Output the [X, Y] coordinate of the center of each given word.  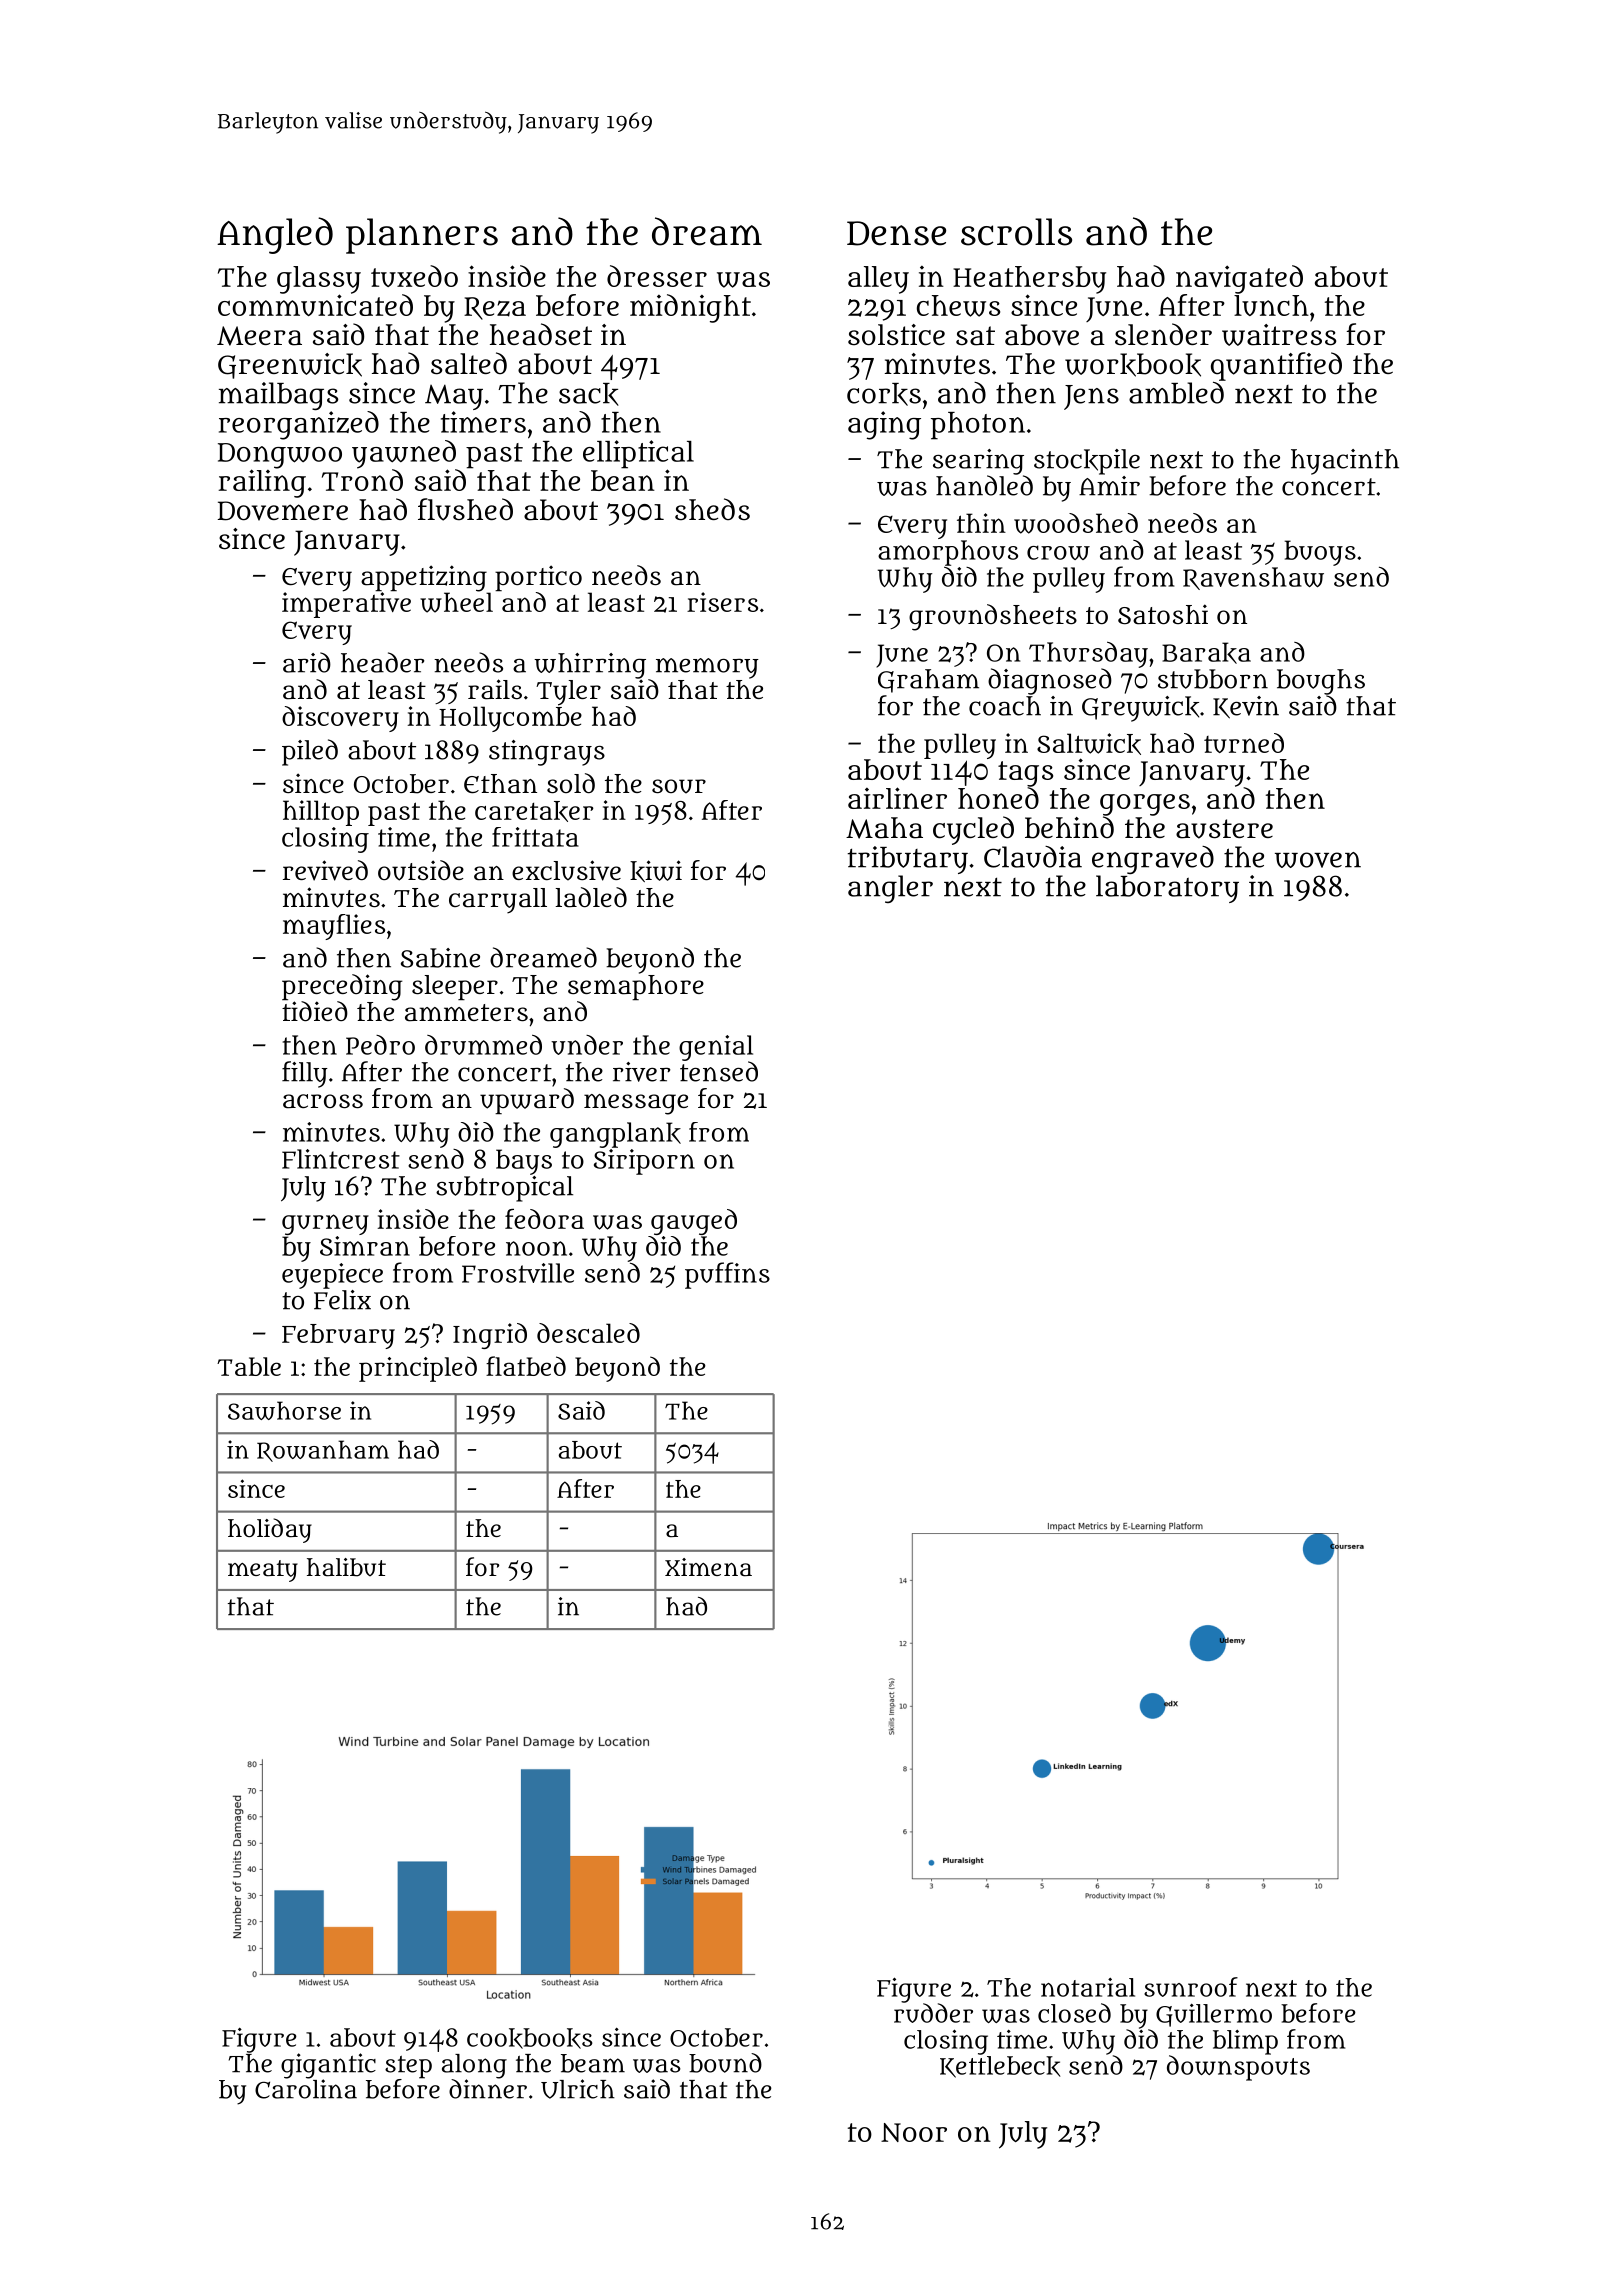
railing [262, 483]
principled [418, 1369]
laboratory [1167, 889]
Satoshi [1163, 614]
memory [707, 668]
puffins [727, 1275]
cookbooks [530, 2038]
